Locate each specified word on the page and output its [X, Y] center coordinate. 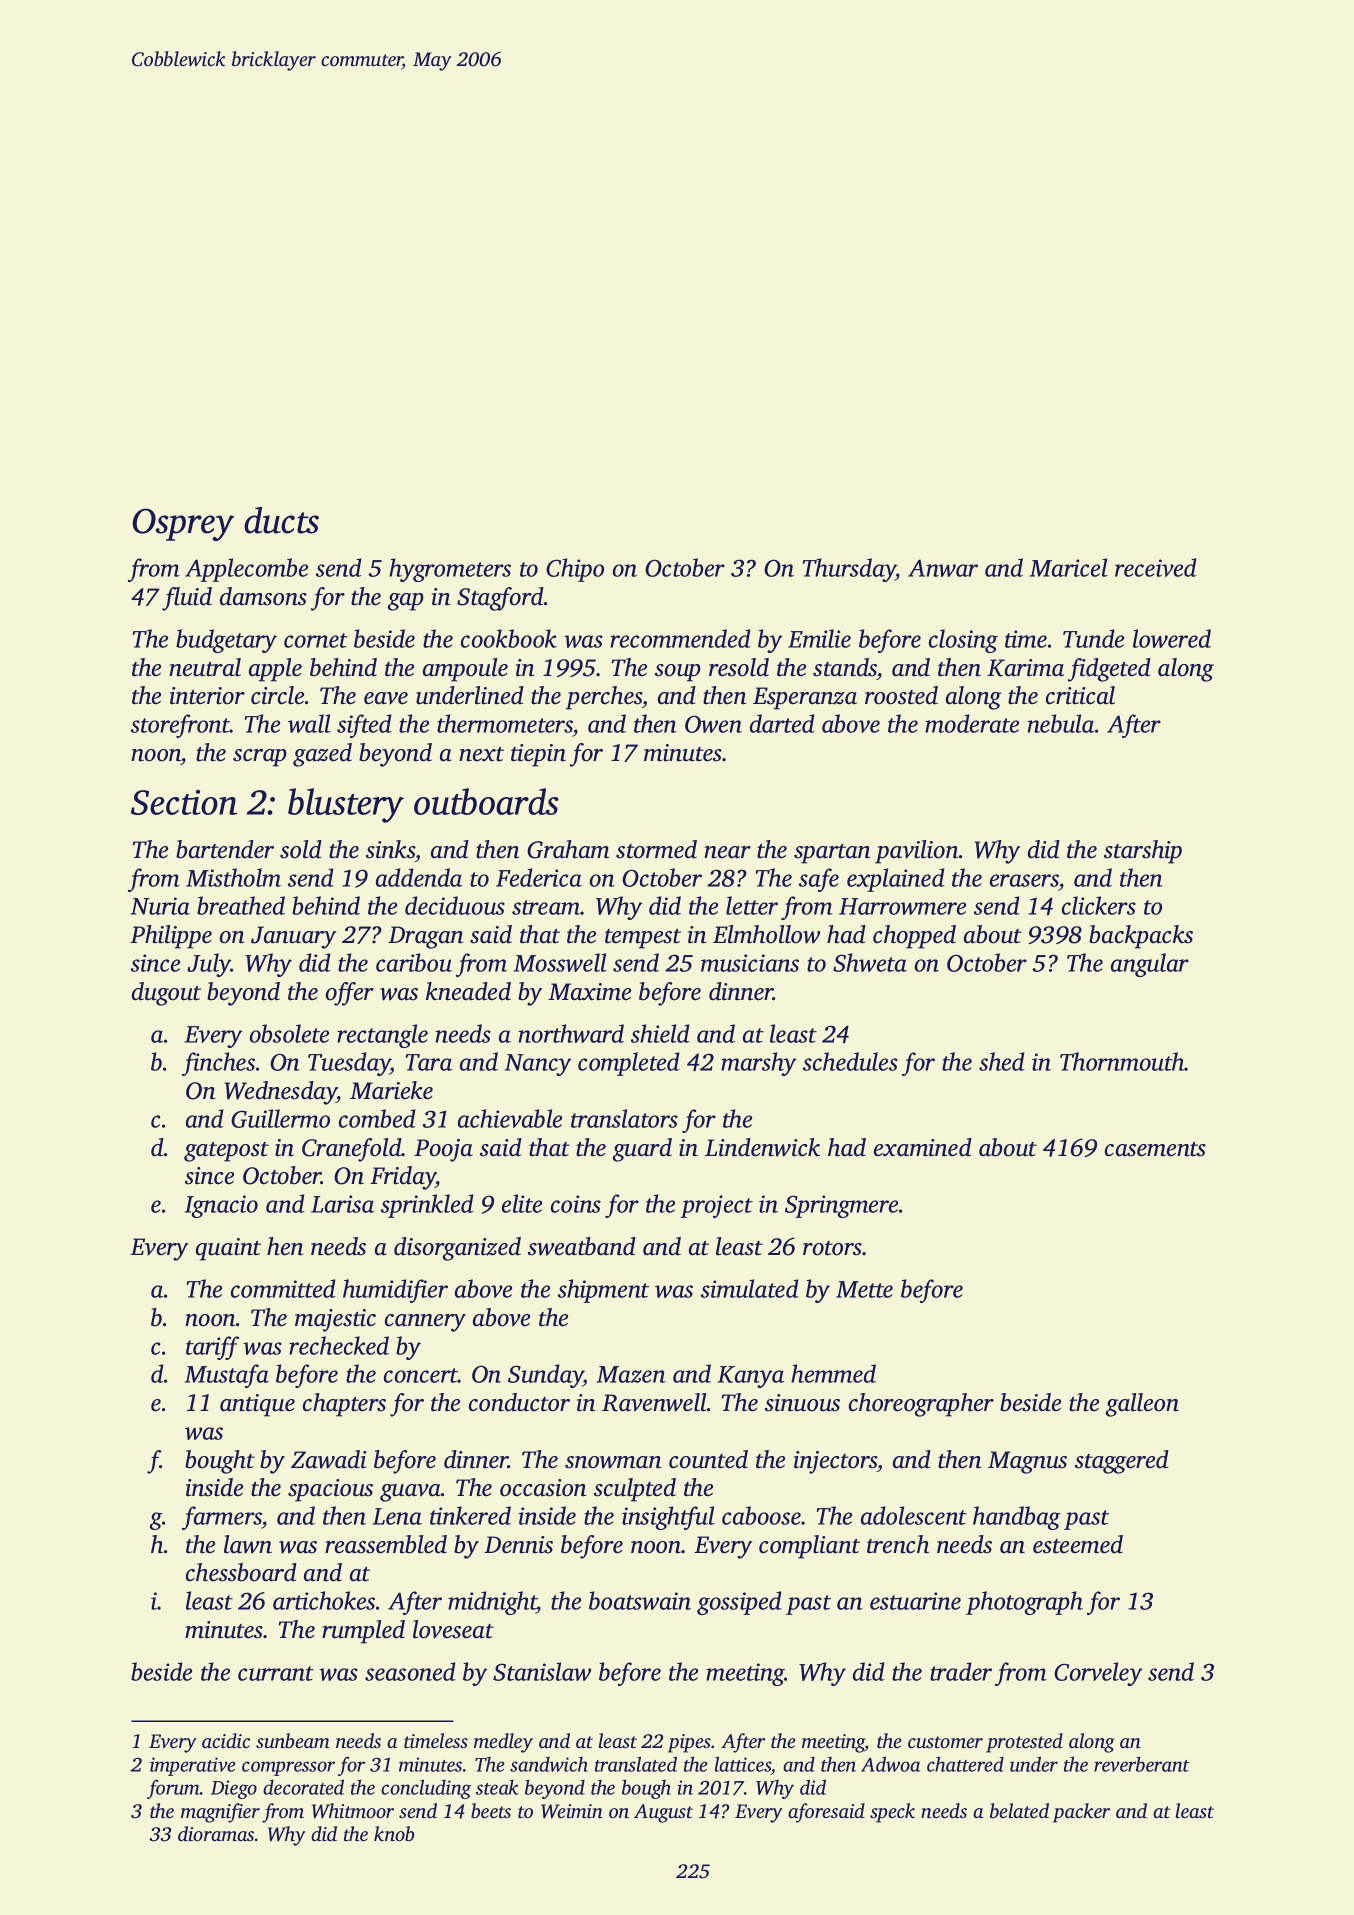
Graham [568, 849]
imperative [193, 1766]
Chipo [575, 570]
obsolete [289, 1033]
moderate [972, 723]
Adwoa [891, 1764]
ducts [281, 520]
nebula [1060, 723]
